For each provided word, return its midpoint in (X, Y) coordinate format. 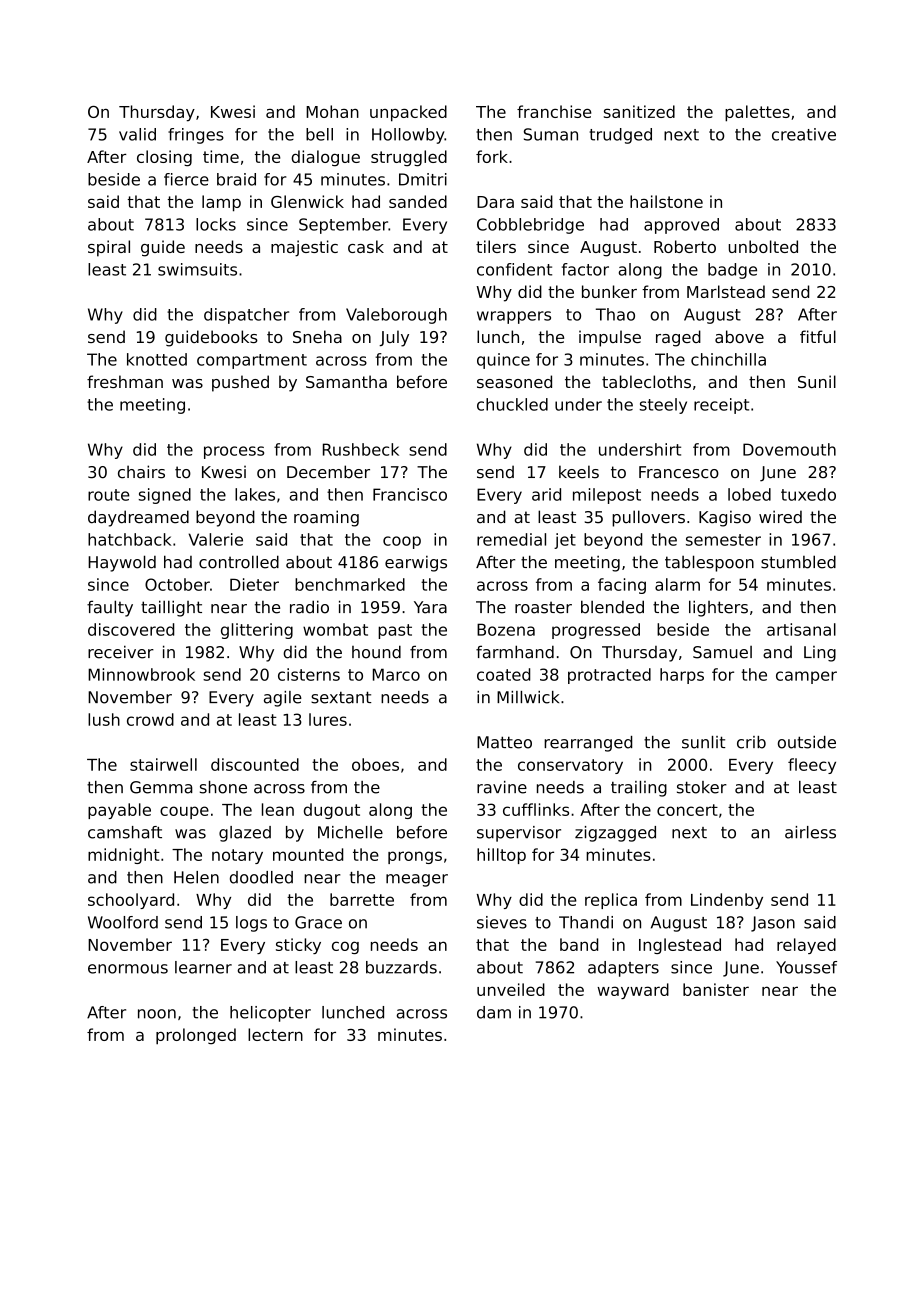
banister (716, 989)
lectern (275, 1034)
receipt (721, 406)
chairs (141, 472)
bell (319, 134)
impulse (610, 338)
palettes (757, 113)
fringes (196, 136)
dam (494, 1012)
